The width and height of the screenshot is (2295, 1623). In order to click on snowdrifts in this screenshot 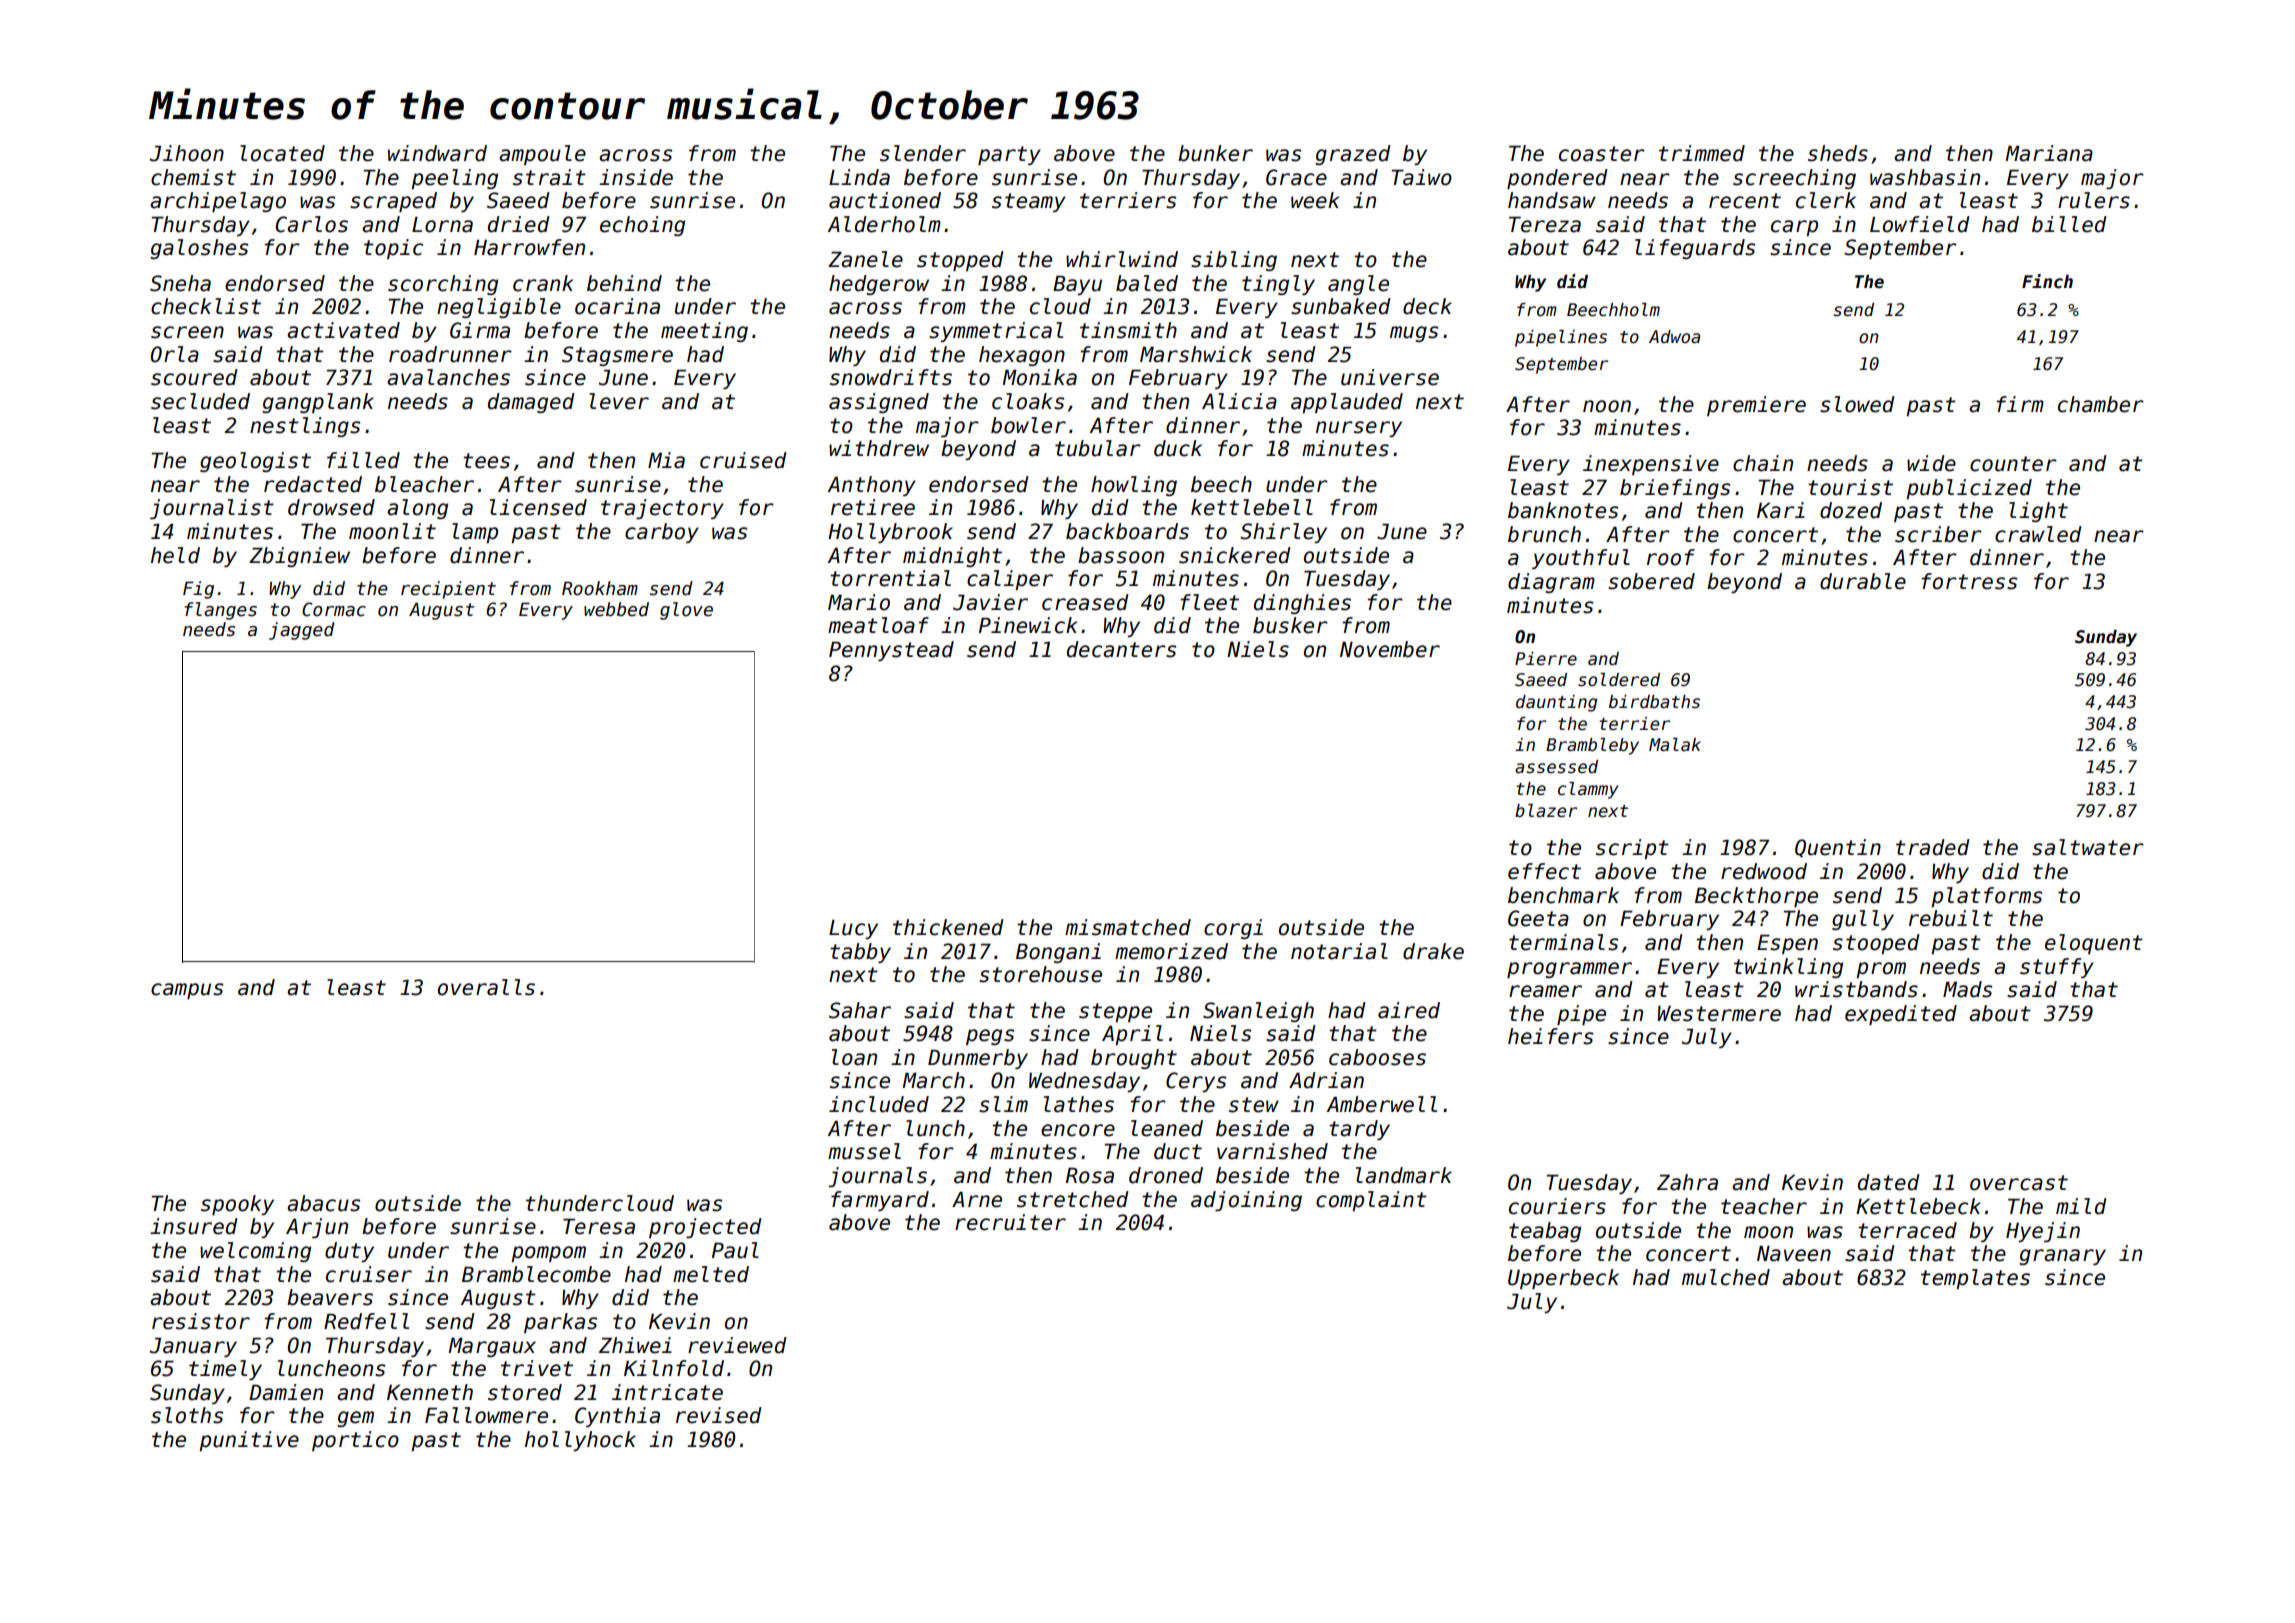, I will do `click(891, 377)`.
